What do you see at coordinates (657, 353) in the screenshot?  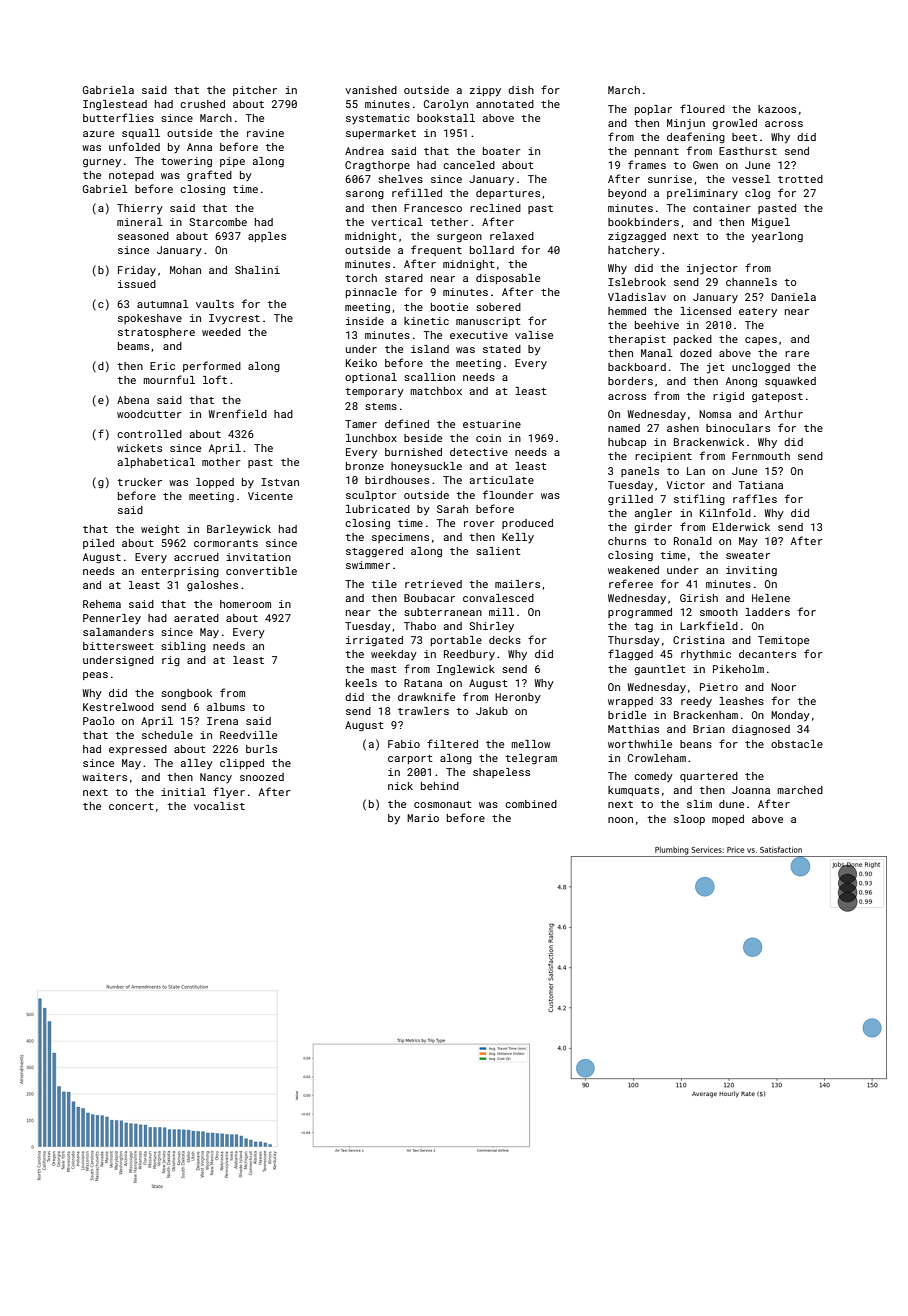 I see `Manal` at bounding box center [657, 353].
